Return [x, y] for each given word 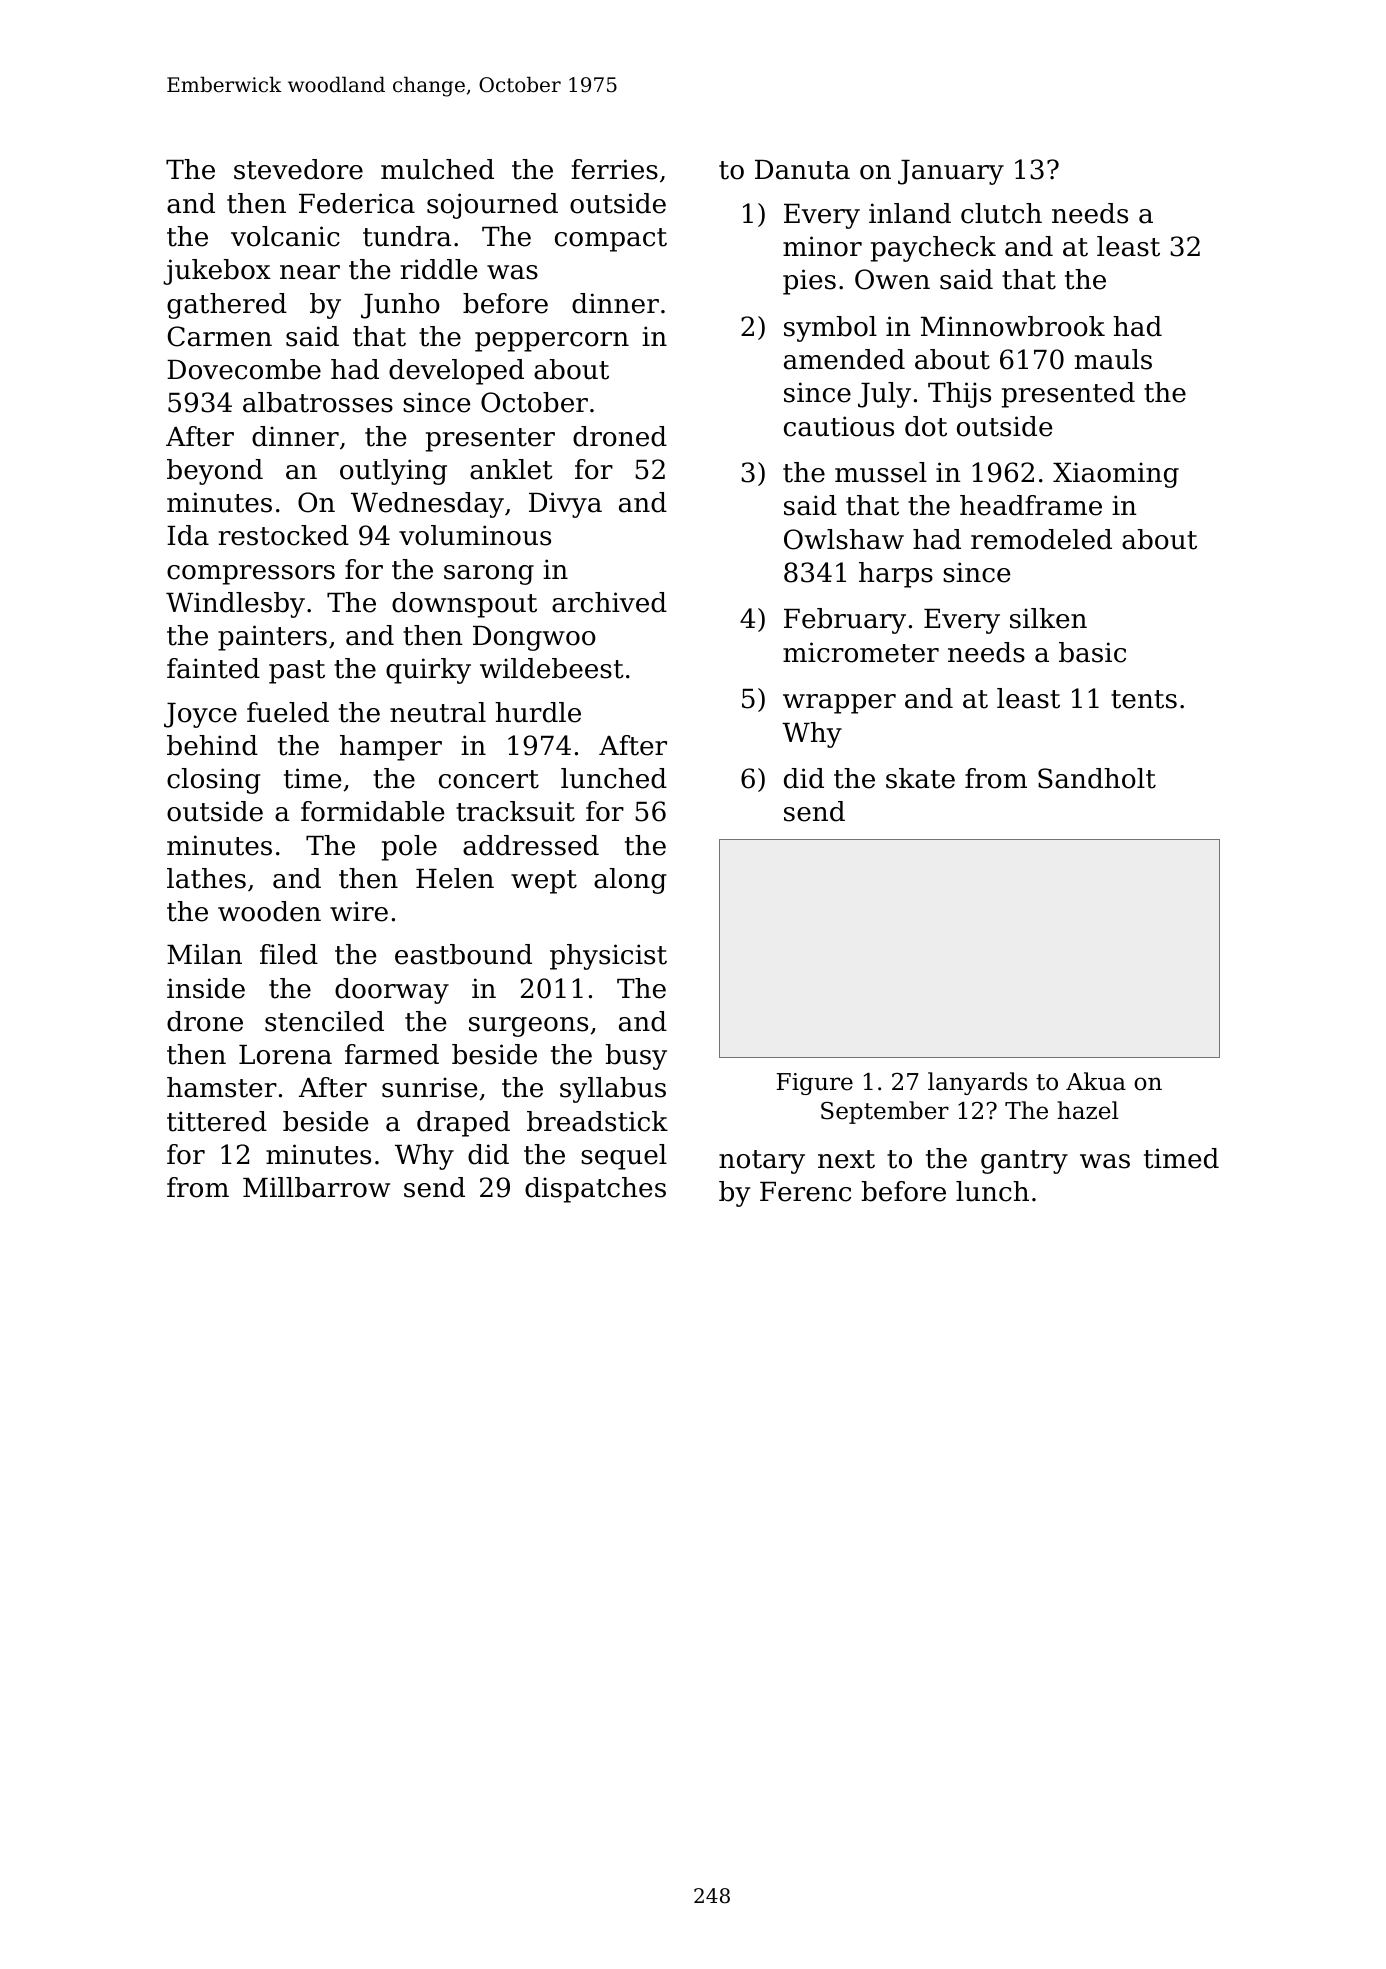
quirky [428, 671]
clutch [1001, 213]
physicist [608, 957]
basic [1092, 652]
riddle [439, 269]
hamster [222, 1087]
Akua [1096, 1081]
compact [611, 240]
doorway [392, 991]
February [845, 621]
